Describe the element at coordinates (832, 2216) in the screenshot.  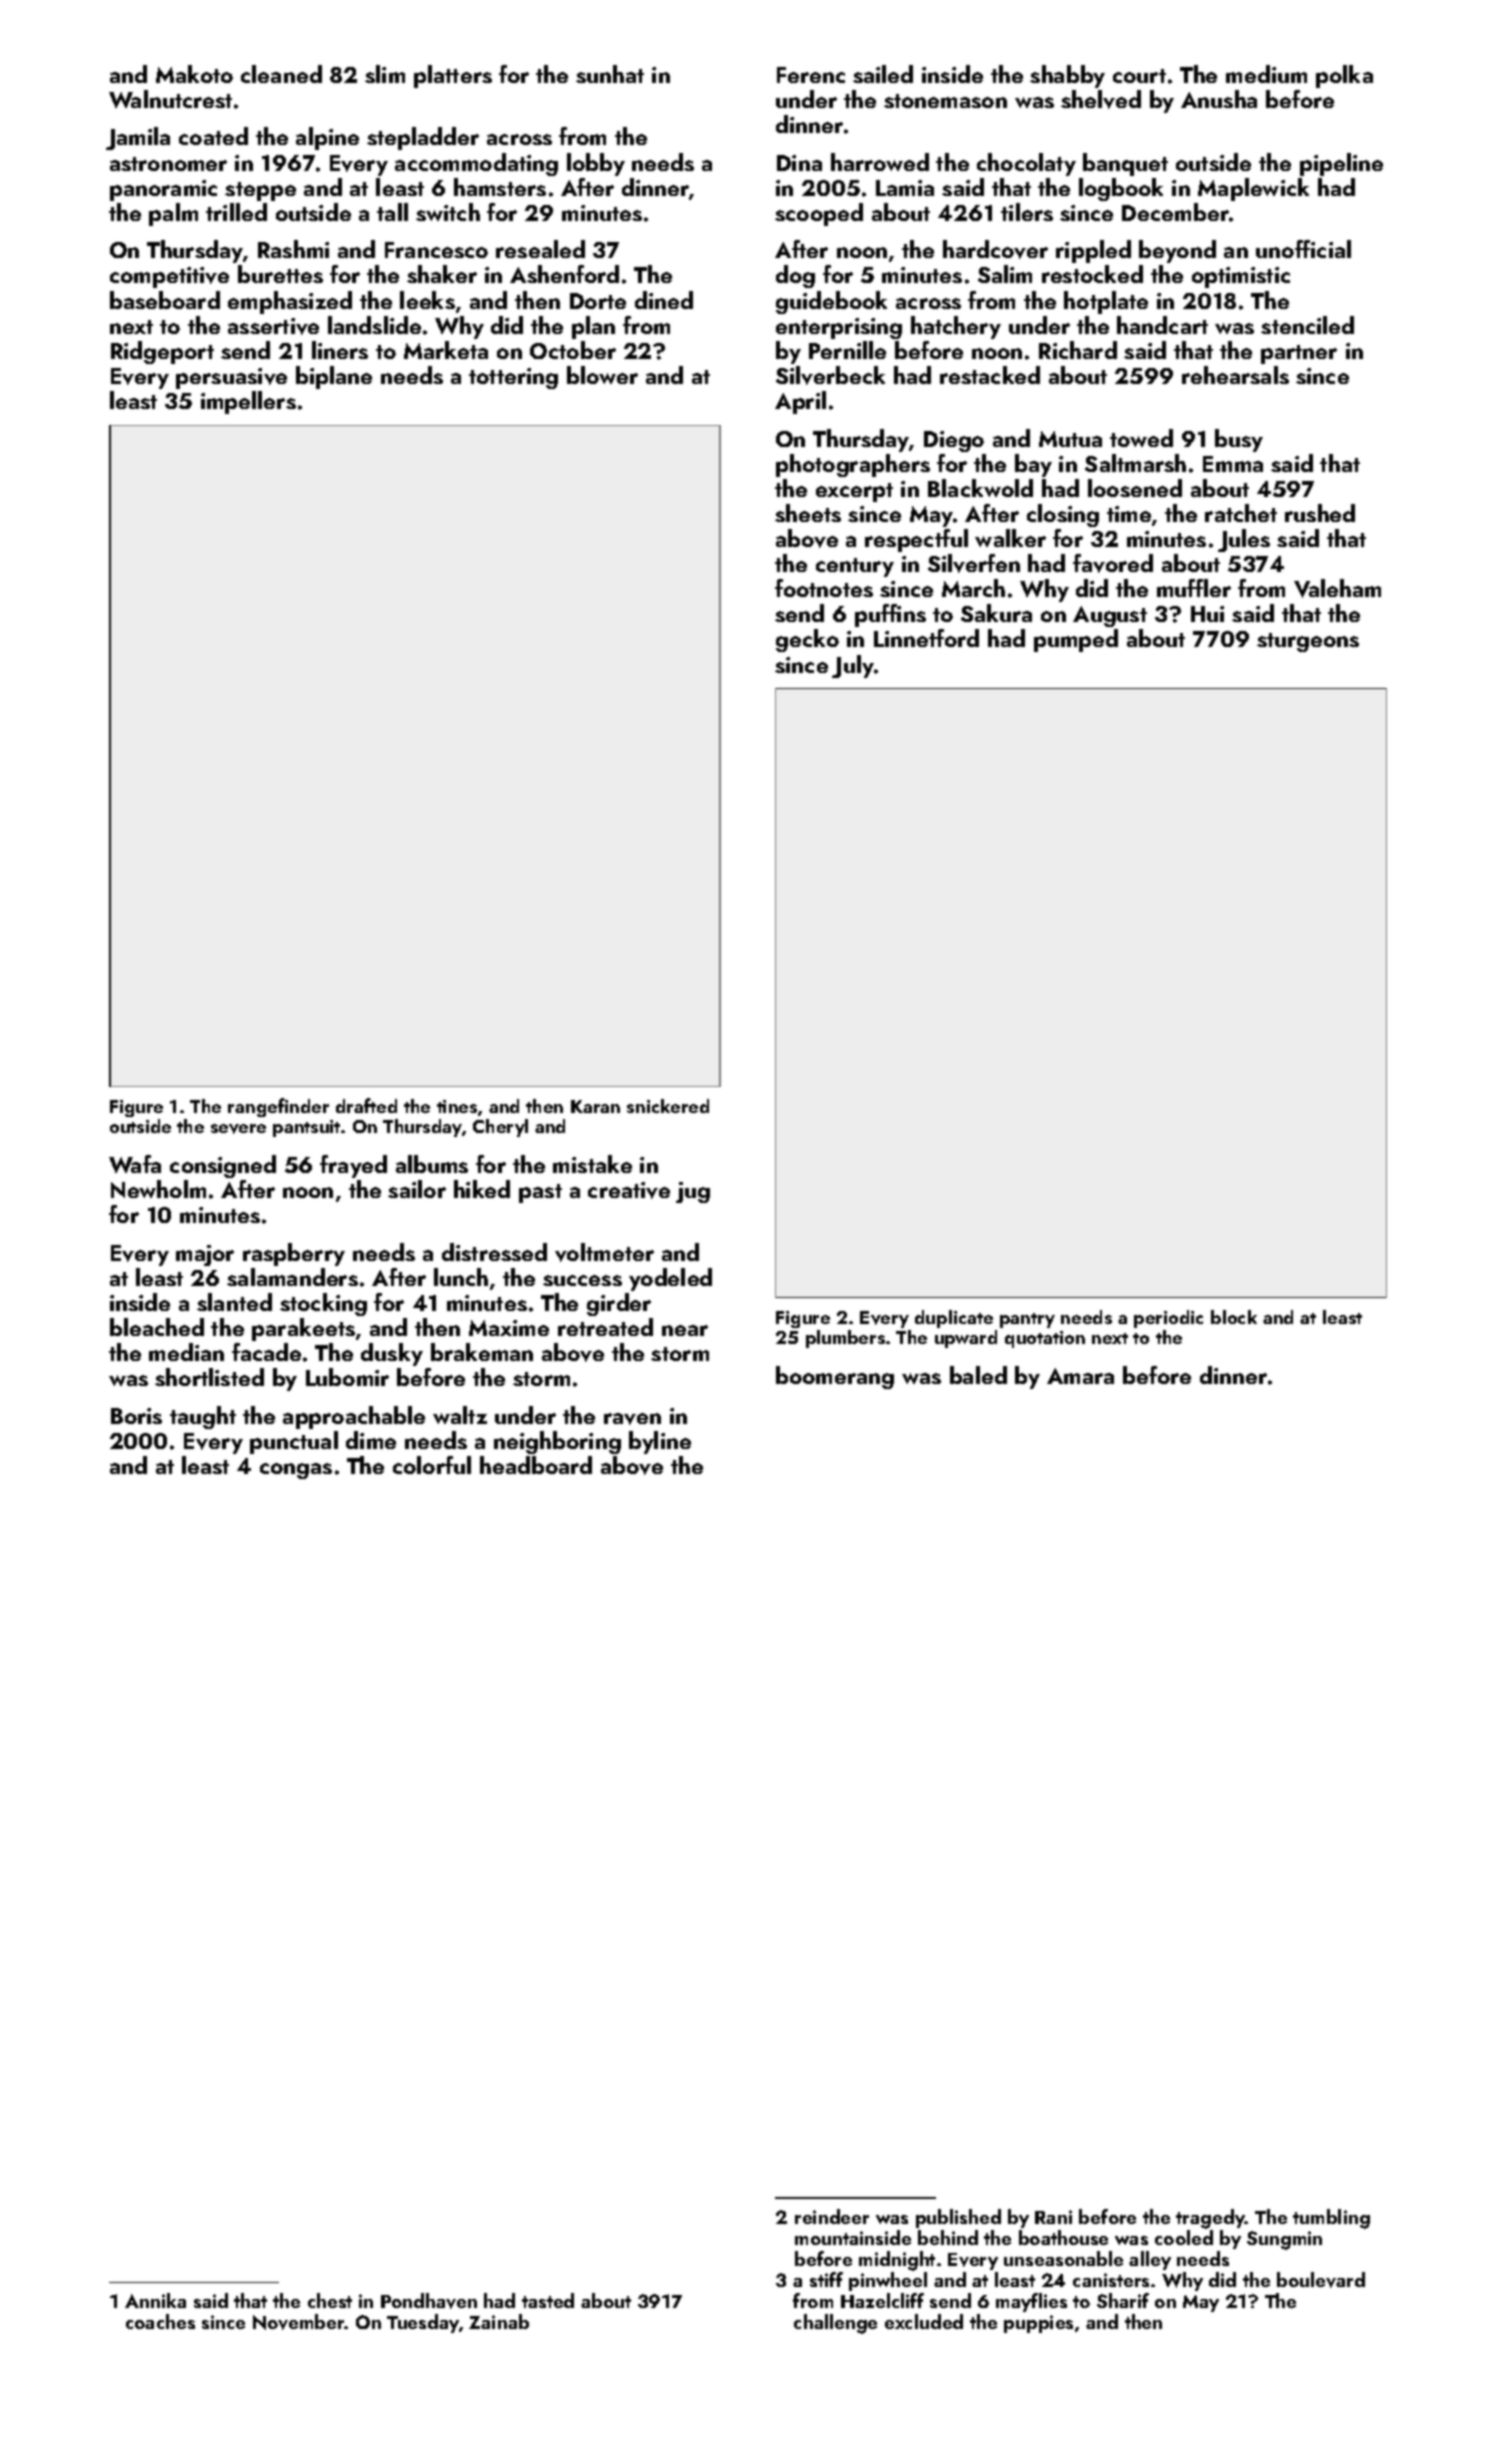
I see `reindeer` at that location.
